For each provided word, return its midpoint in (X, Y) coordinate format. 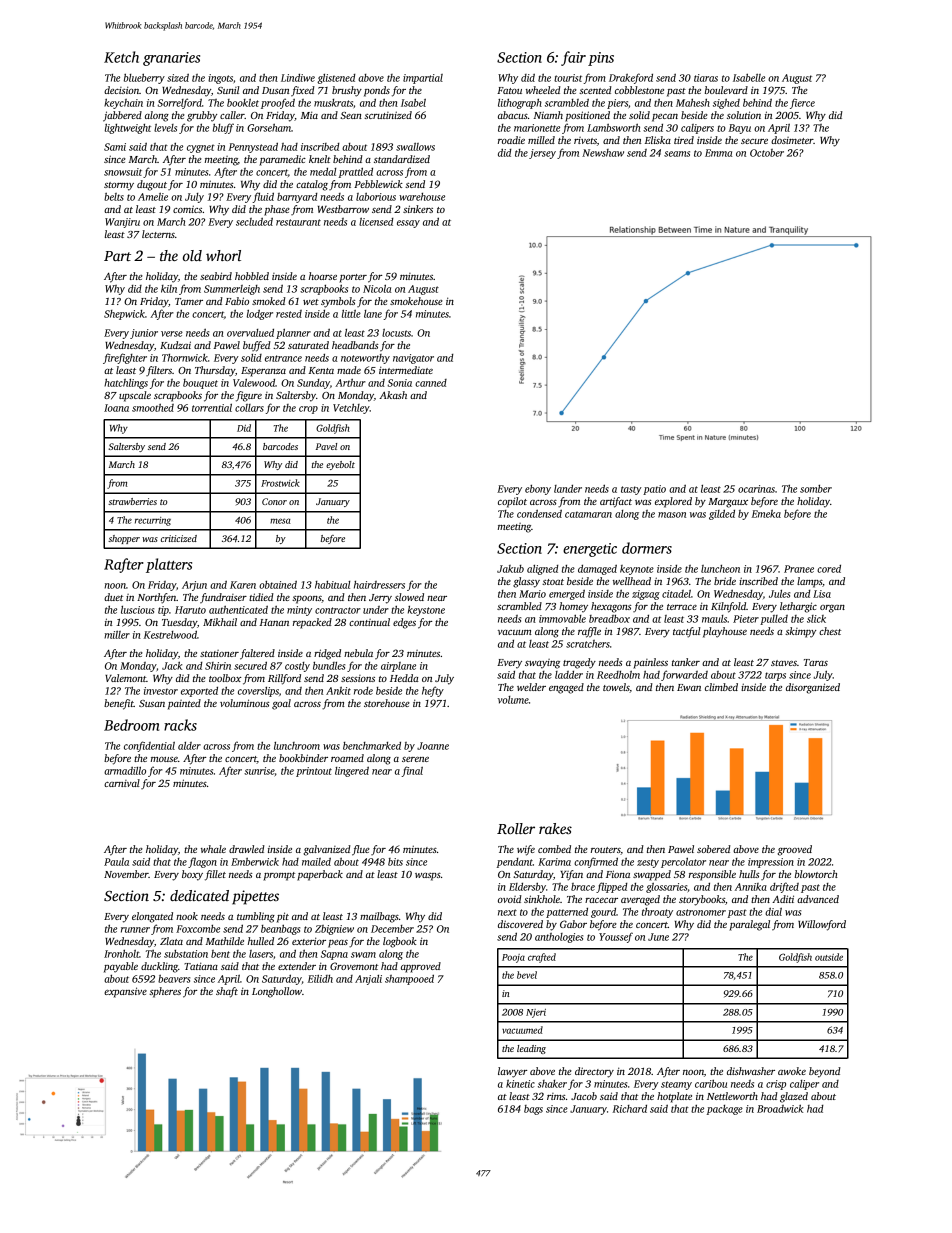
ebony (538, 490)
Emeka (766, 514)
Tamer (189, 301)
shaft (227, 992)
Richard (630, 1109)
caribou (711, 1083)
